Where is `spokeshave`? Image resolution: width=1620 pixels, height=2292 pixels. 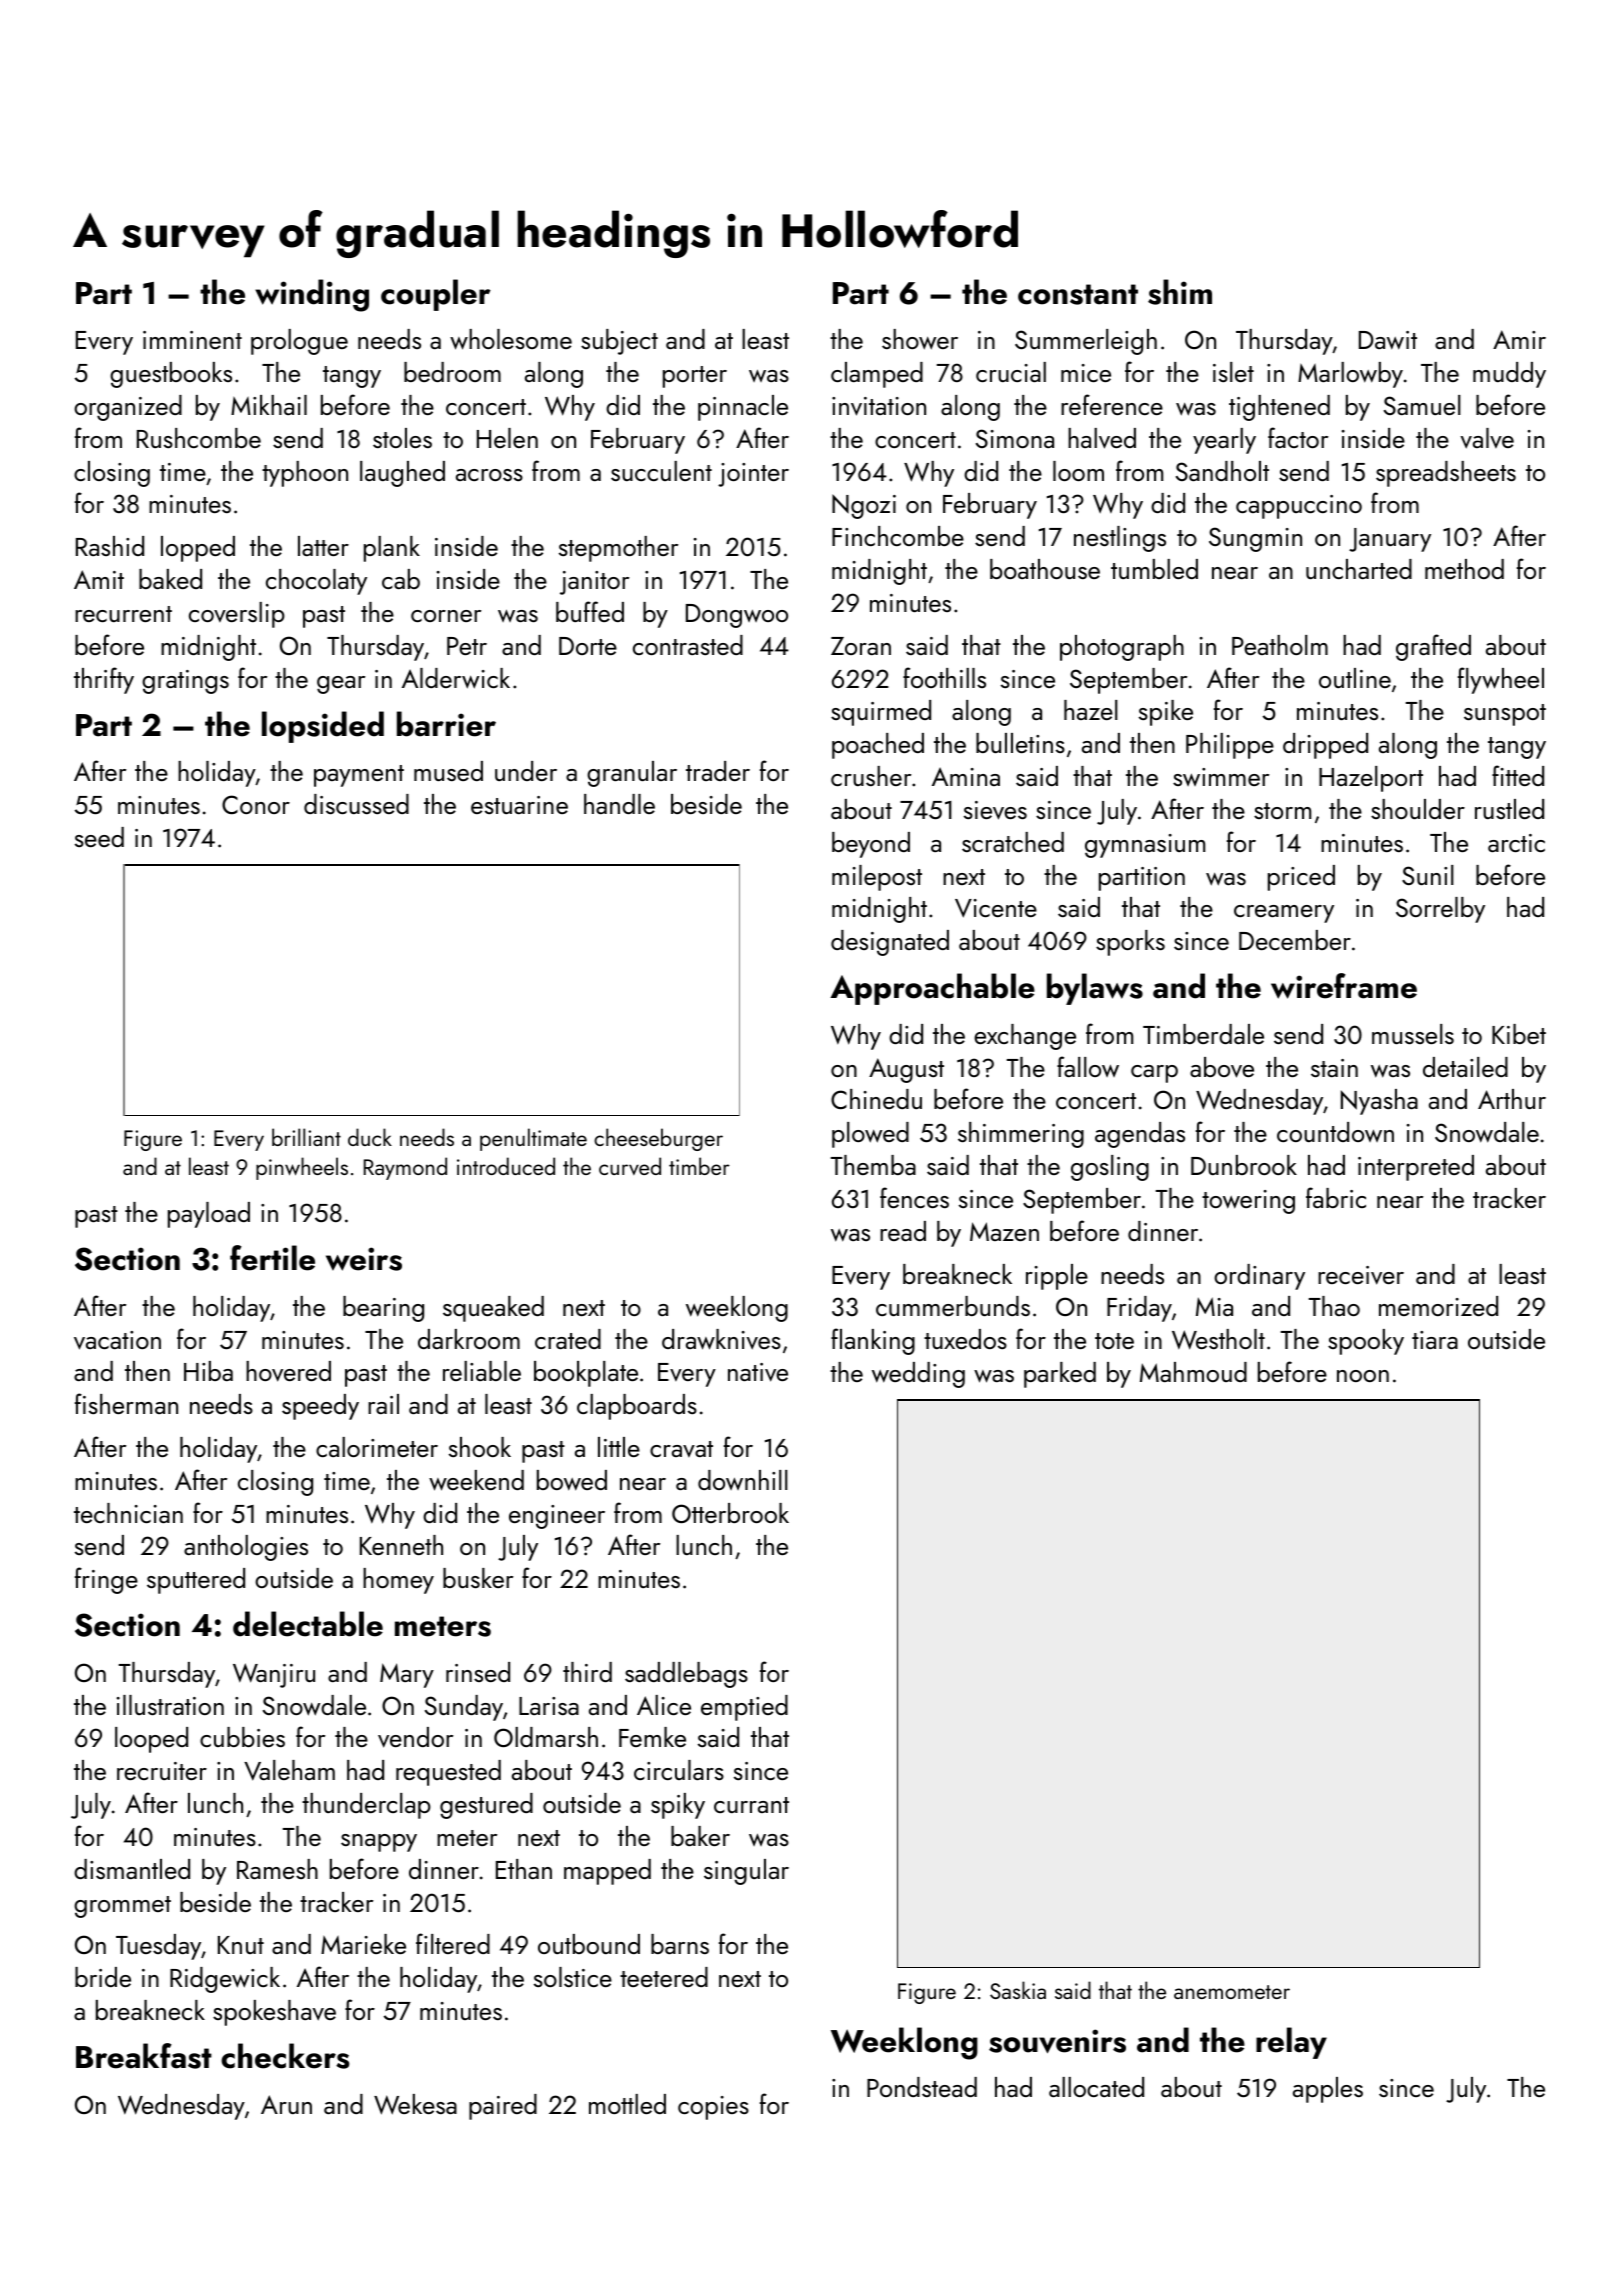 spokeshave is located at coordinates (274, 2013).
